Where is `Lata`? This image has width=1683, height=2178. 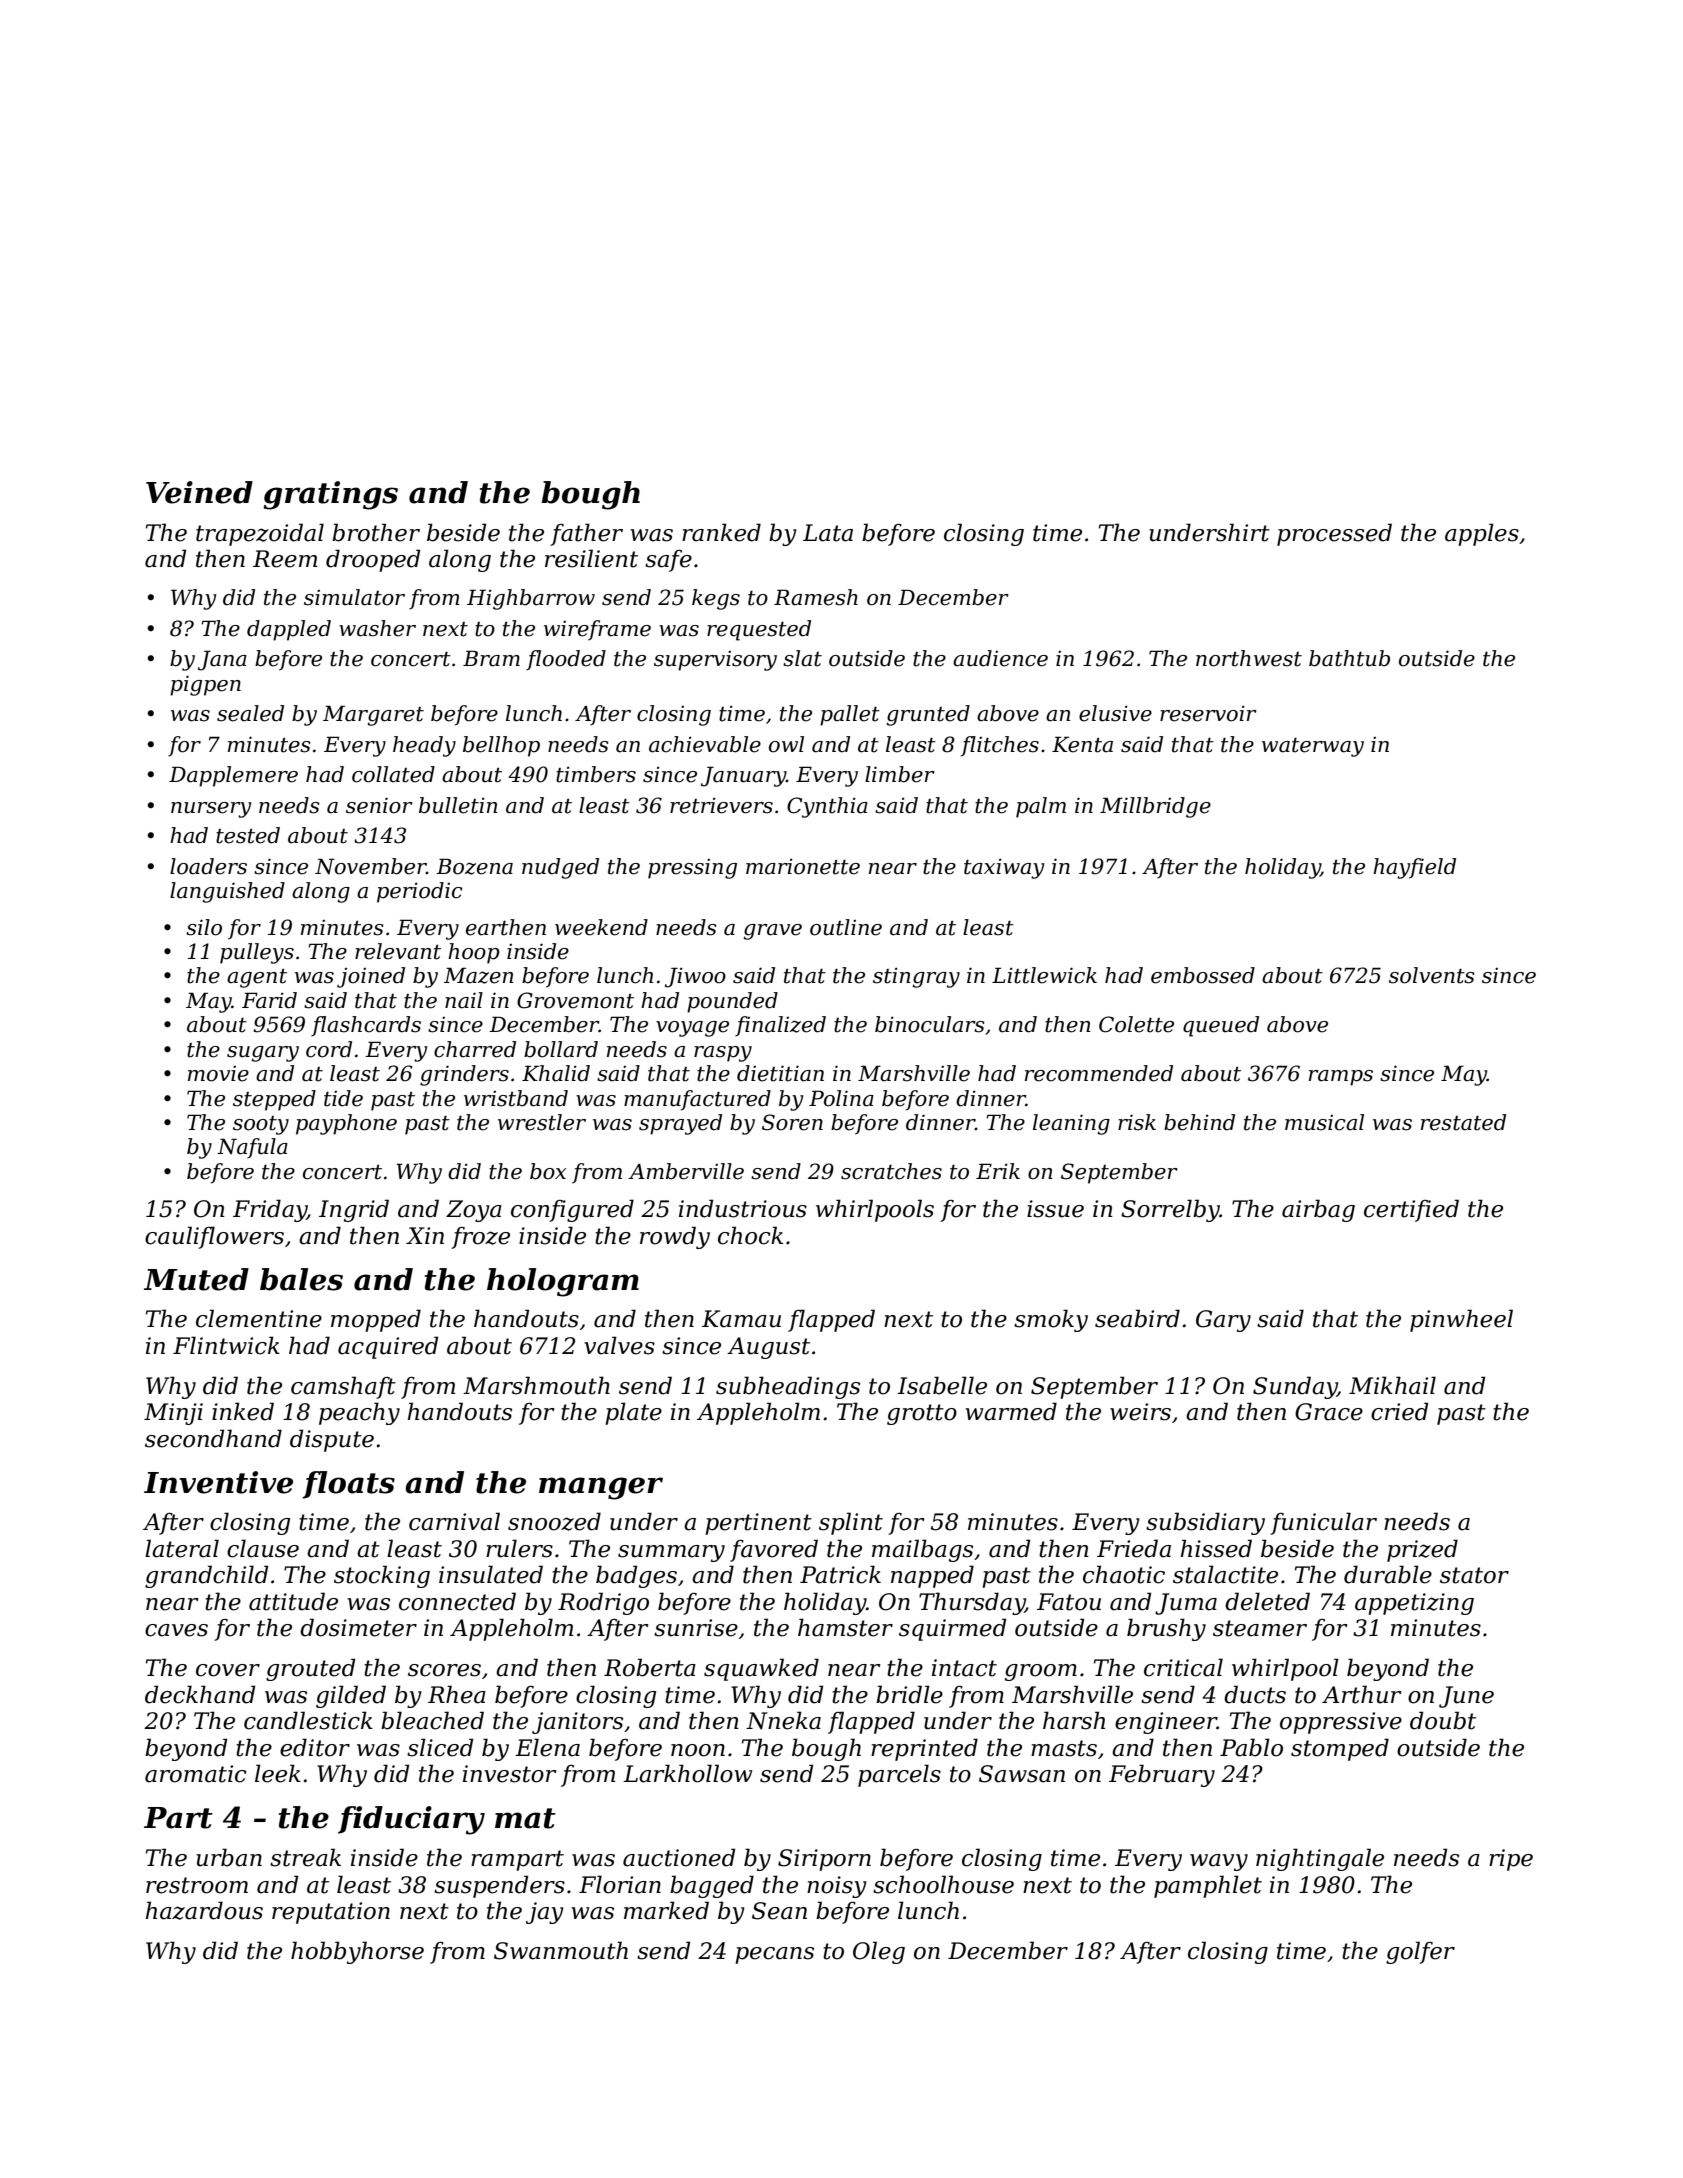 Lata is located at coordinates (828, 533).
